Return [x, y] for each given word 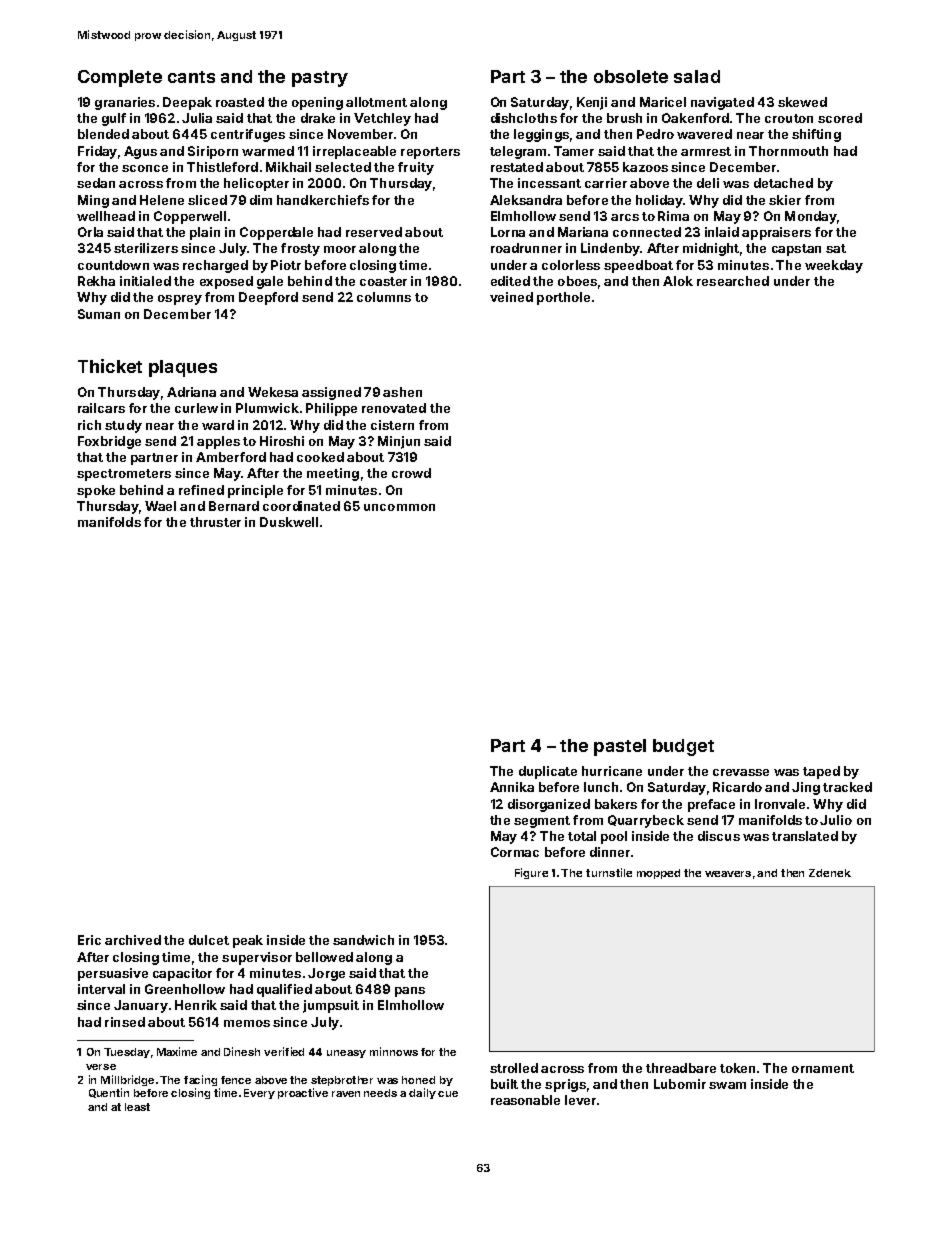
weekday [834, 266]
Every [259, 1094]
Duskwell [289, 522]
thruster [215, 522]
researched [733, 281]
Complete [120, 78]
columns [384, 297]
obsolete [631, 76]
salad [697, 76]
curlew [196, 408]
